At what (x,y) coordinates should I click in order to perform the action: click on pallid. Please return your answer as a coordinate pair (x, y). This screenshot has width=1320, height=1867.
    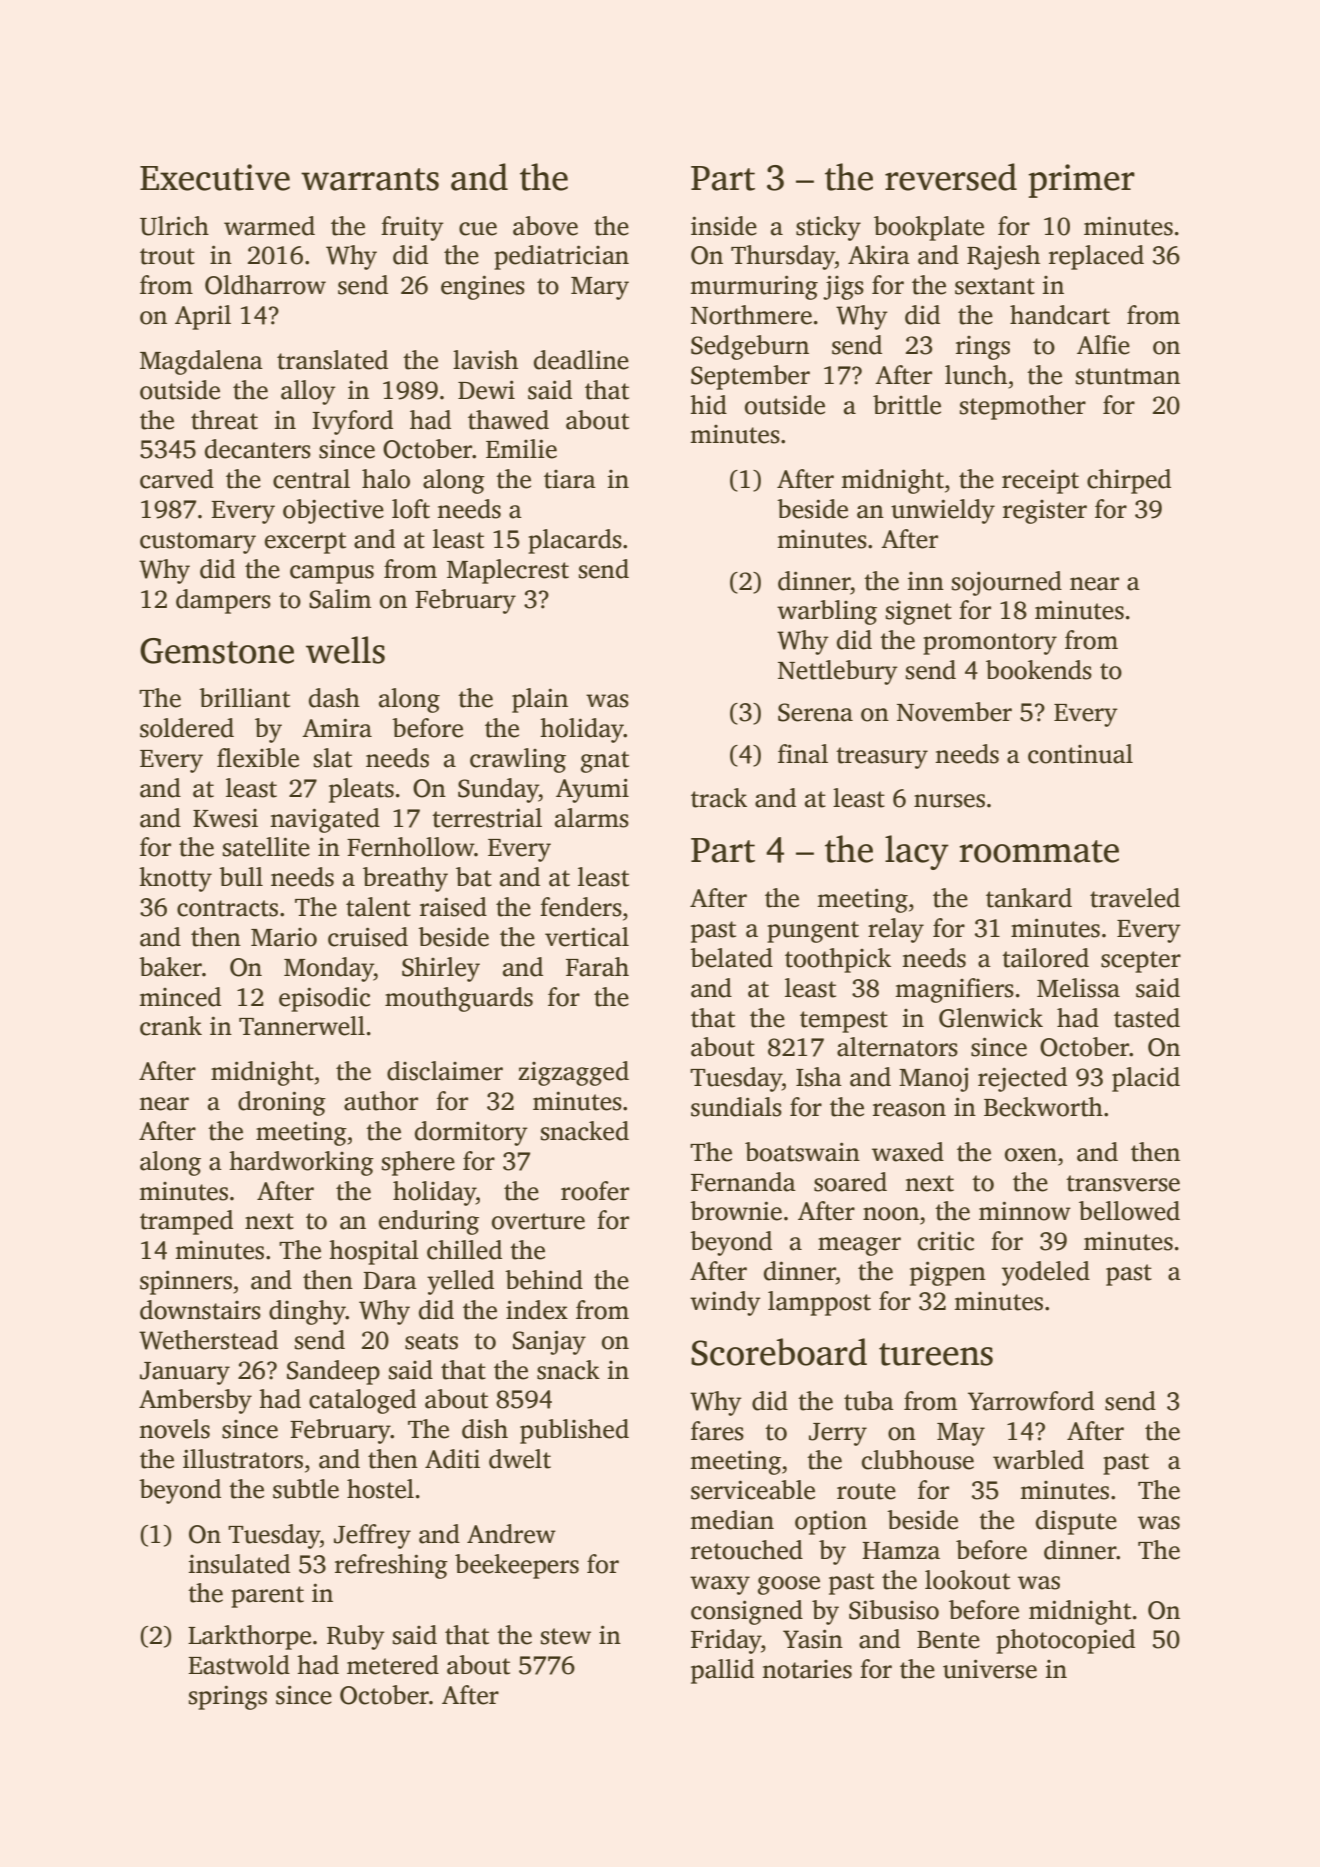
    Looking at the image, I should click on (722, 1671).
